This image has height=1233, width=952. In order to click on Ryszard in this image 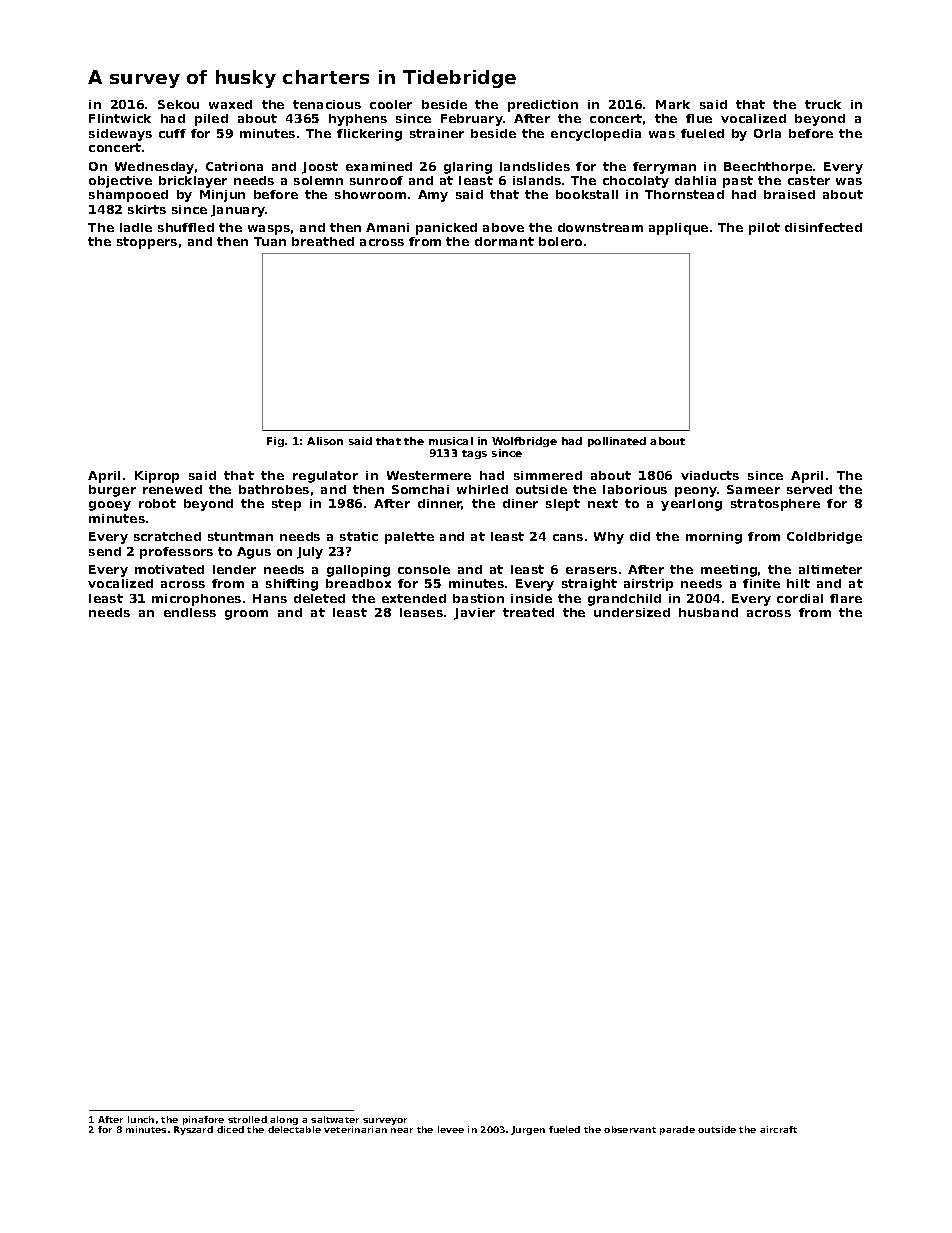, I will do `click(193, 1130)`.
